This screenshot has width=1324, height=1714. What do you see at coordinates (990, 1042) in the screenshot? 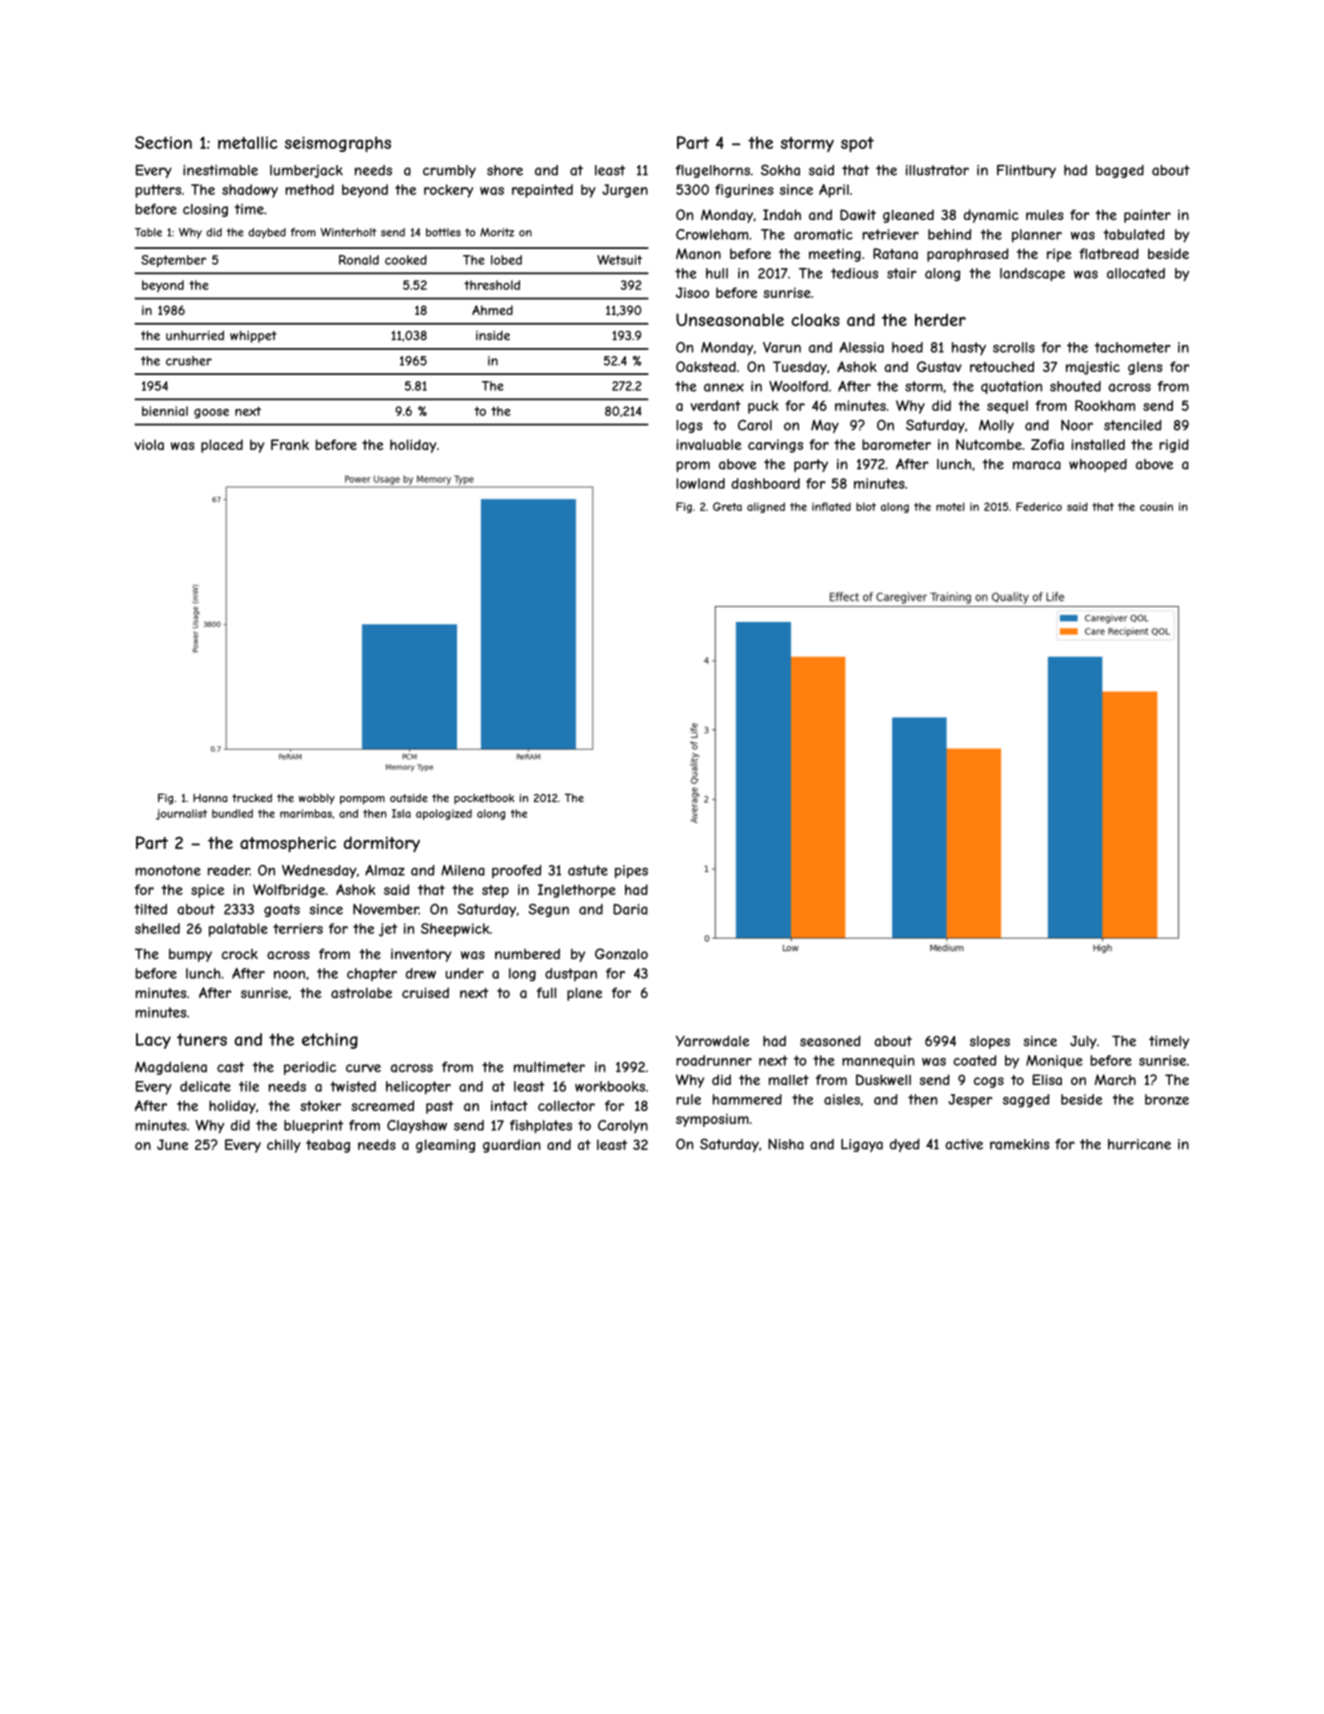
I see `slopes` at bounding box center [990, 1042].
